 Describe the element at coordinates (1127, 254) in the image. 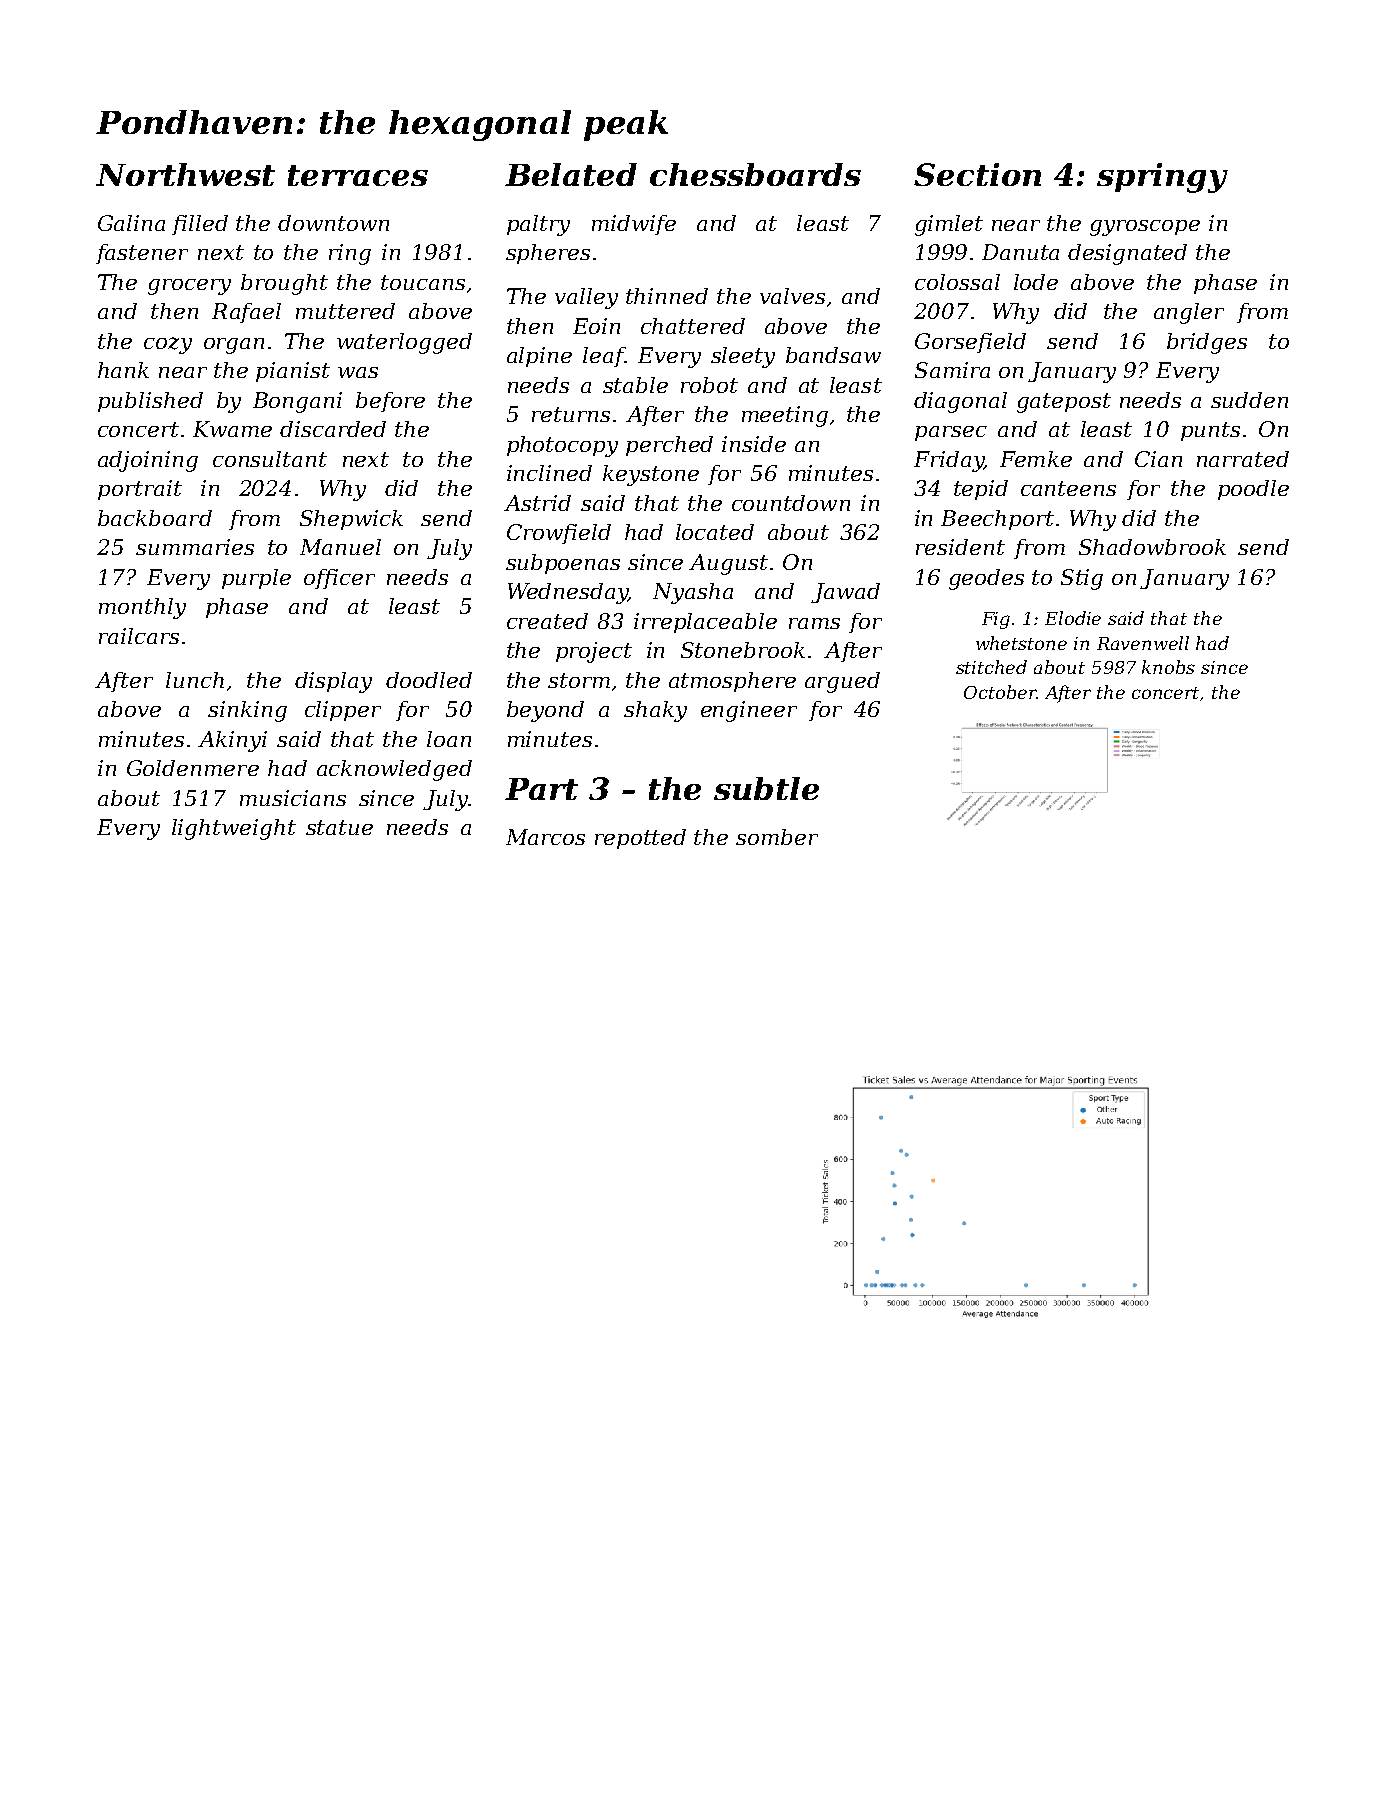

I see `designated` at that location.
